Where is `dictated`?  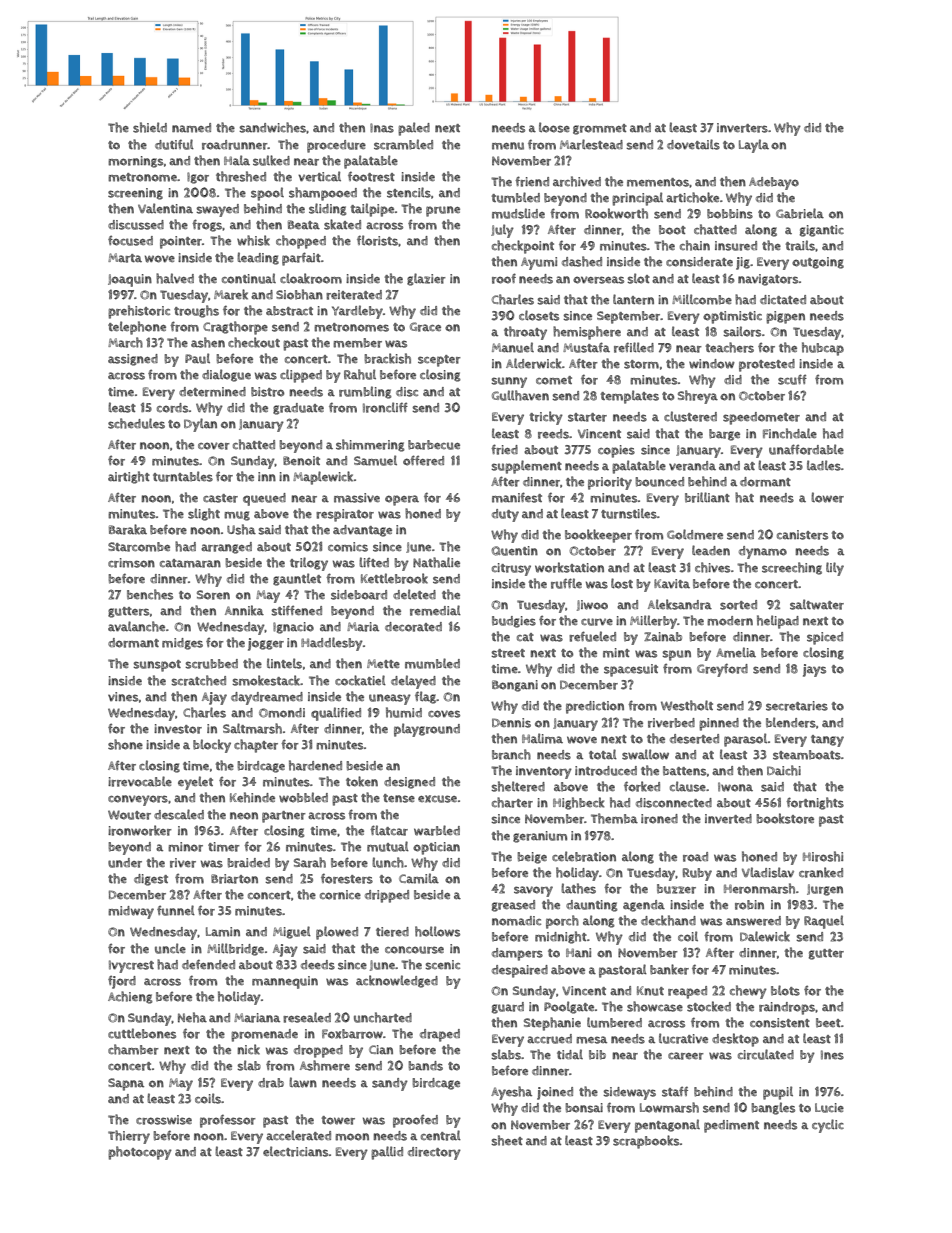
dictated is located at coordinates (783, 299).
